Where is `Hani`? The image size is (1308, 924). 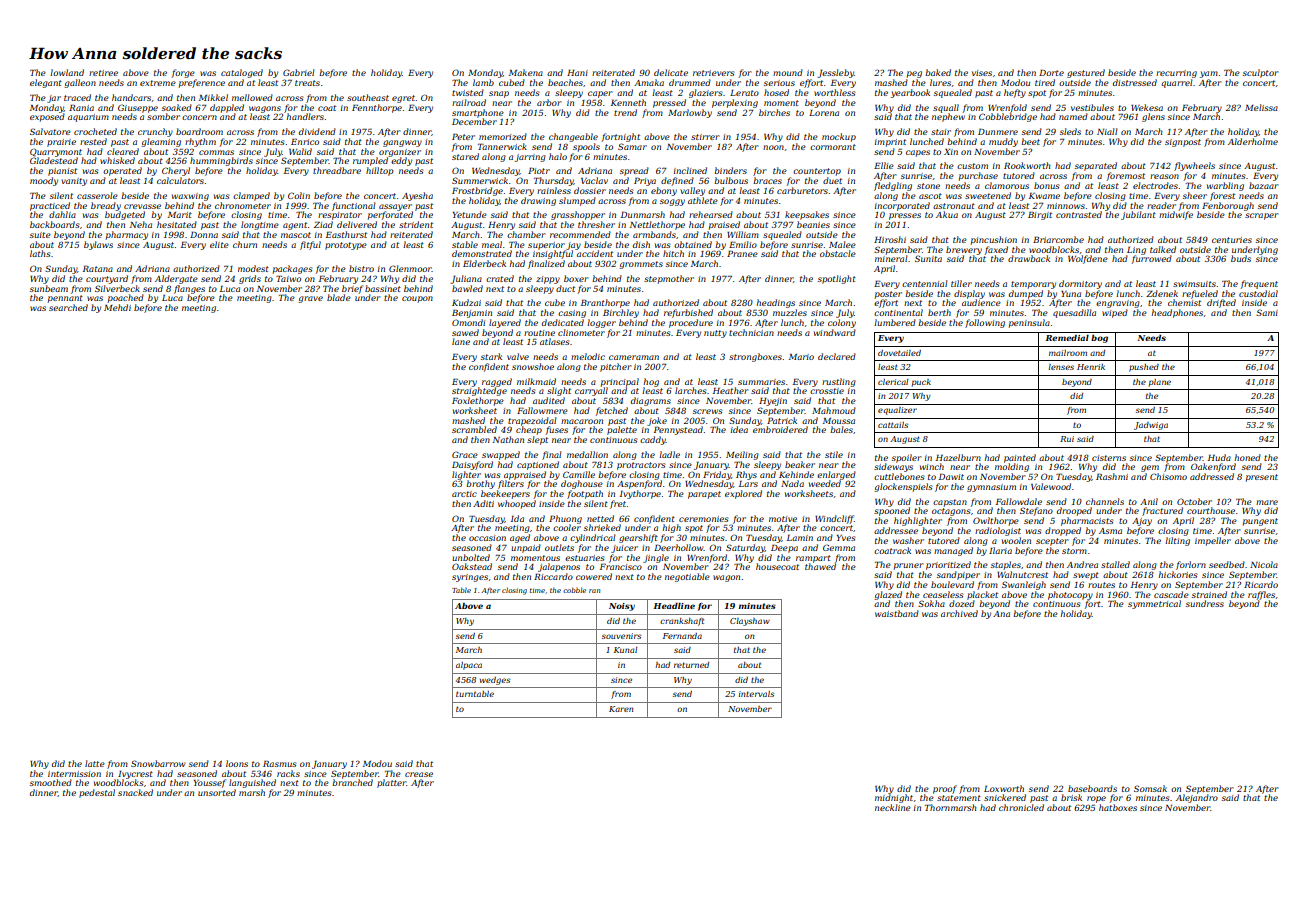 Hani is located at coordinates (577, 73).
